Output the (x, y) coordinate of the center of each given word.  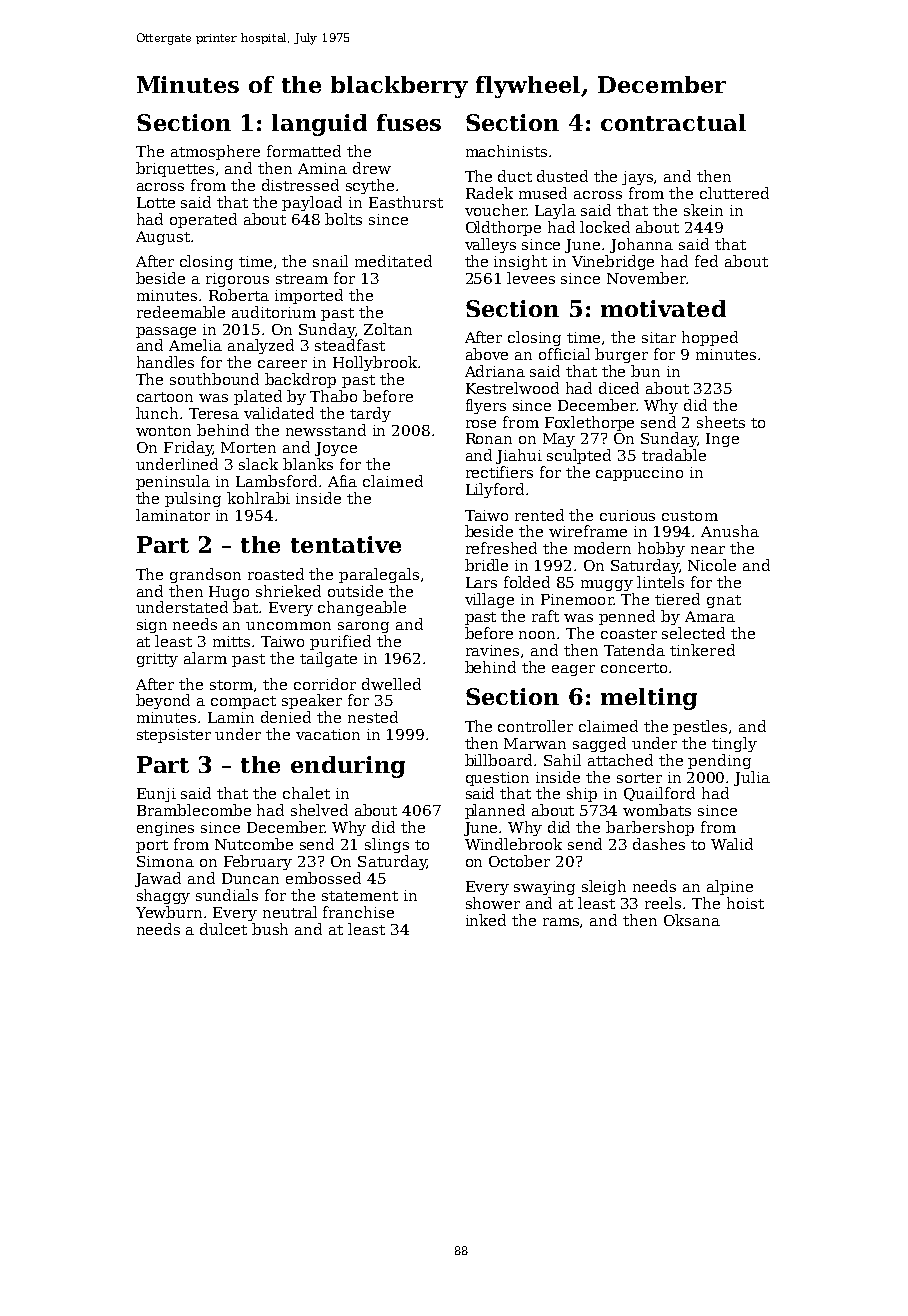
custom (690, 516)
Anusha (730, 531)
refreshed (501, 548)
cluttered (734, 193)
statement (360, 896)
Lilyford (495, 490)
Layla (555, 211)
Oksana (692, 920)
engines (165, 829)
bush (270, 929)
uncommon (288, 626)
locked (605, 227)
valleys (490, 245)
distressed (300, 185)
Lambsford (276, 481)
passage (166, 332)
